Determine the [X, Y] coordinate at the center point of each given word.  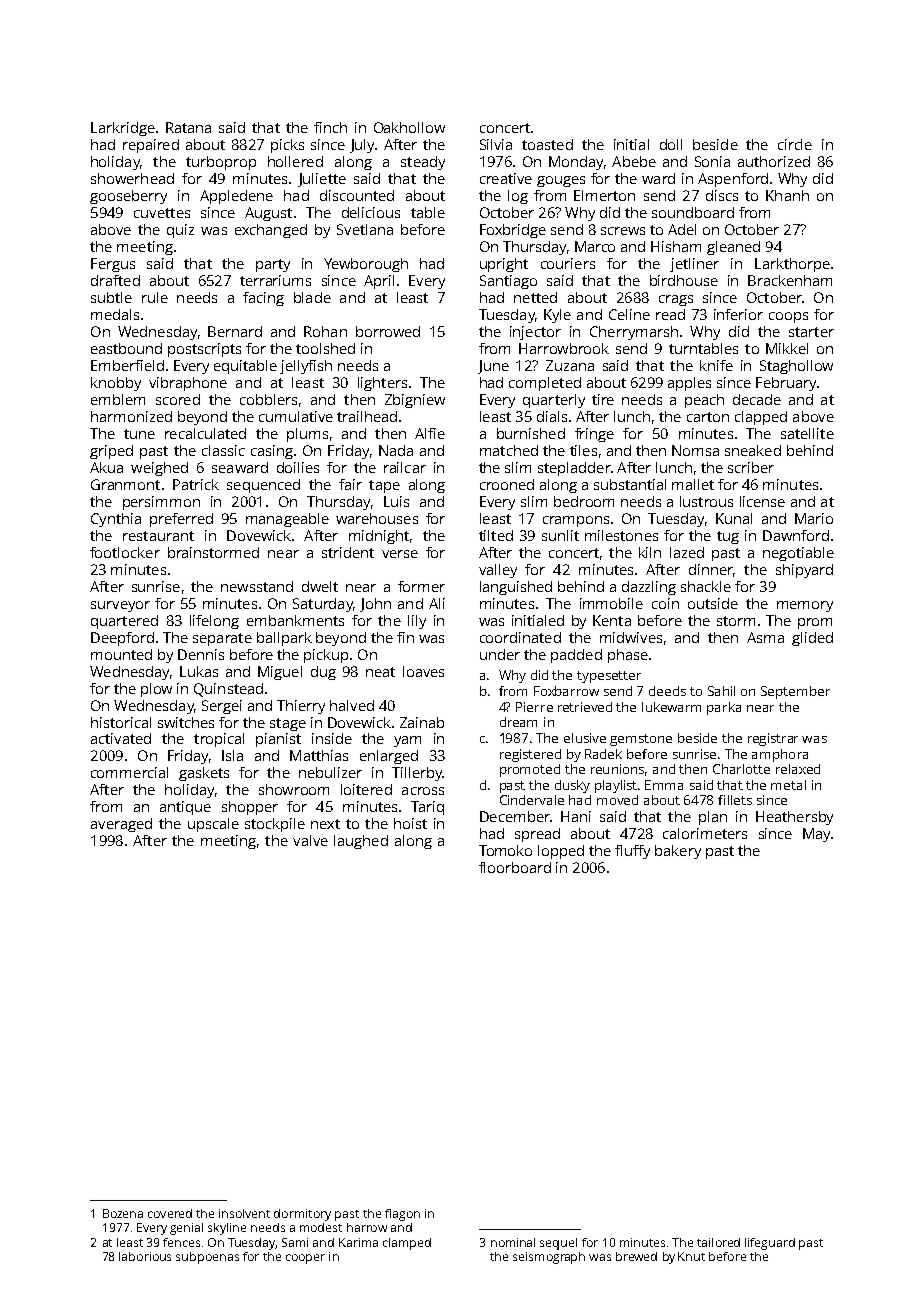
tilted [496, 535]
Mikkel [787, 348]
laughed [361, 842]
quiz [180, 231]
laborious [145, 1256]
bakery [678, 852]
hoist [410, 823]
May [816, 835]
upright [504, 265]
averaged [121, 825]
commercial [129, 772]
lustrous [706, 501]
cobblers [268, 399]
